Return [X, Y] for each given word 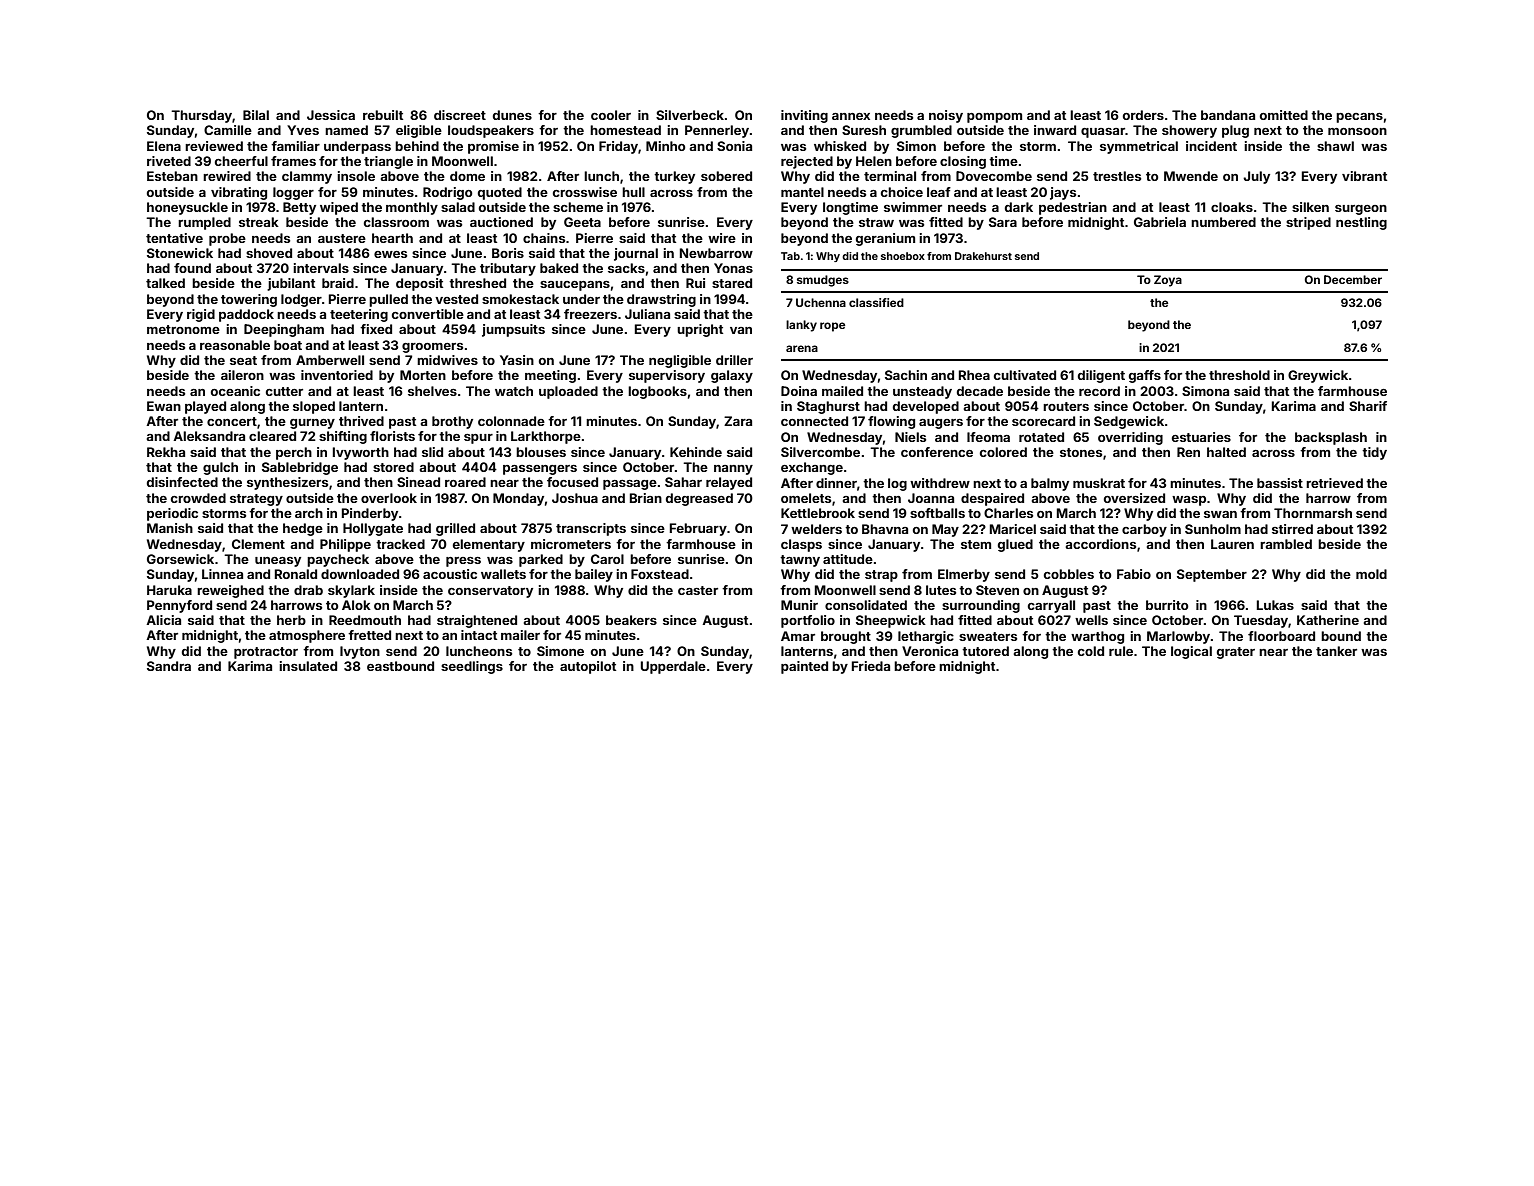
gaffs [1145, 376]
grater [1236, 653]
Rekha [166, 452]
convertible [428, 314]
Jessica [331, 115]
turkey [674, 177]
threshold [1239, 375]
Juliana [647, 314]
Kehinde [696, 452]
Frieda [871, 666]
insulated [308, 666]
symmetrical [1139, 147]
